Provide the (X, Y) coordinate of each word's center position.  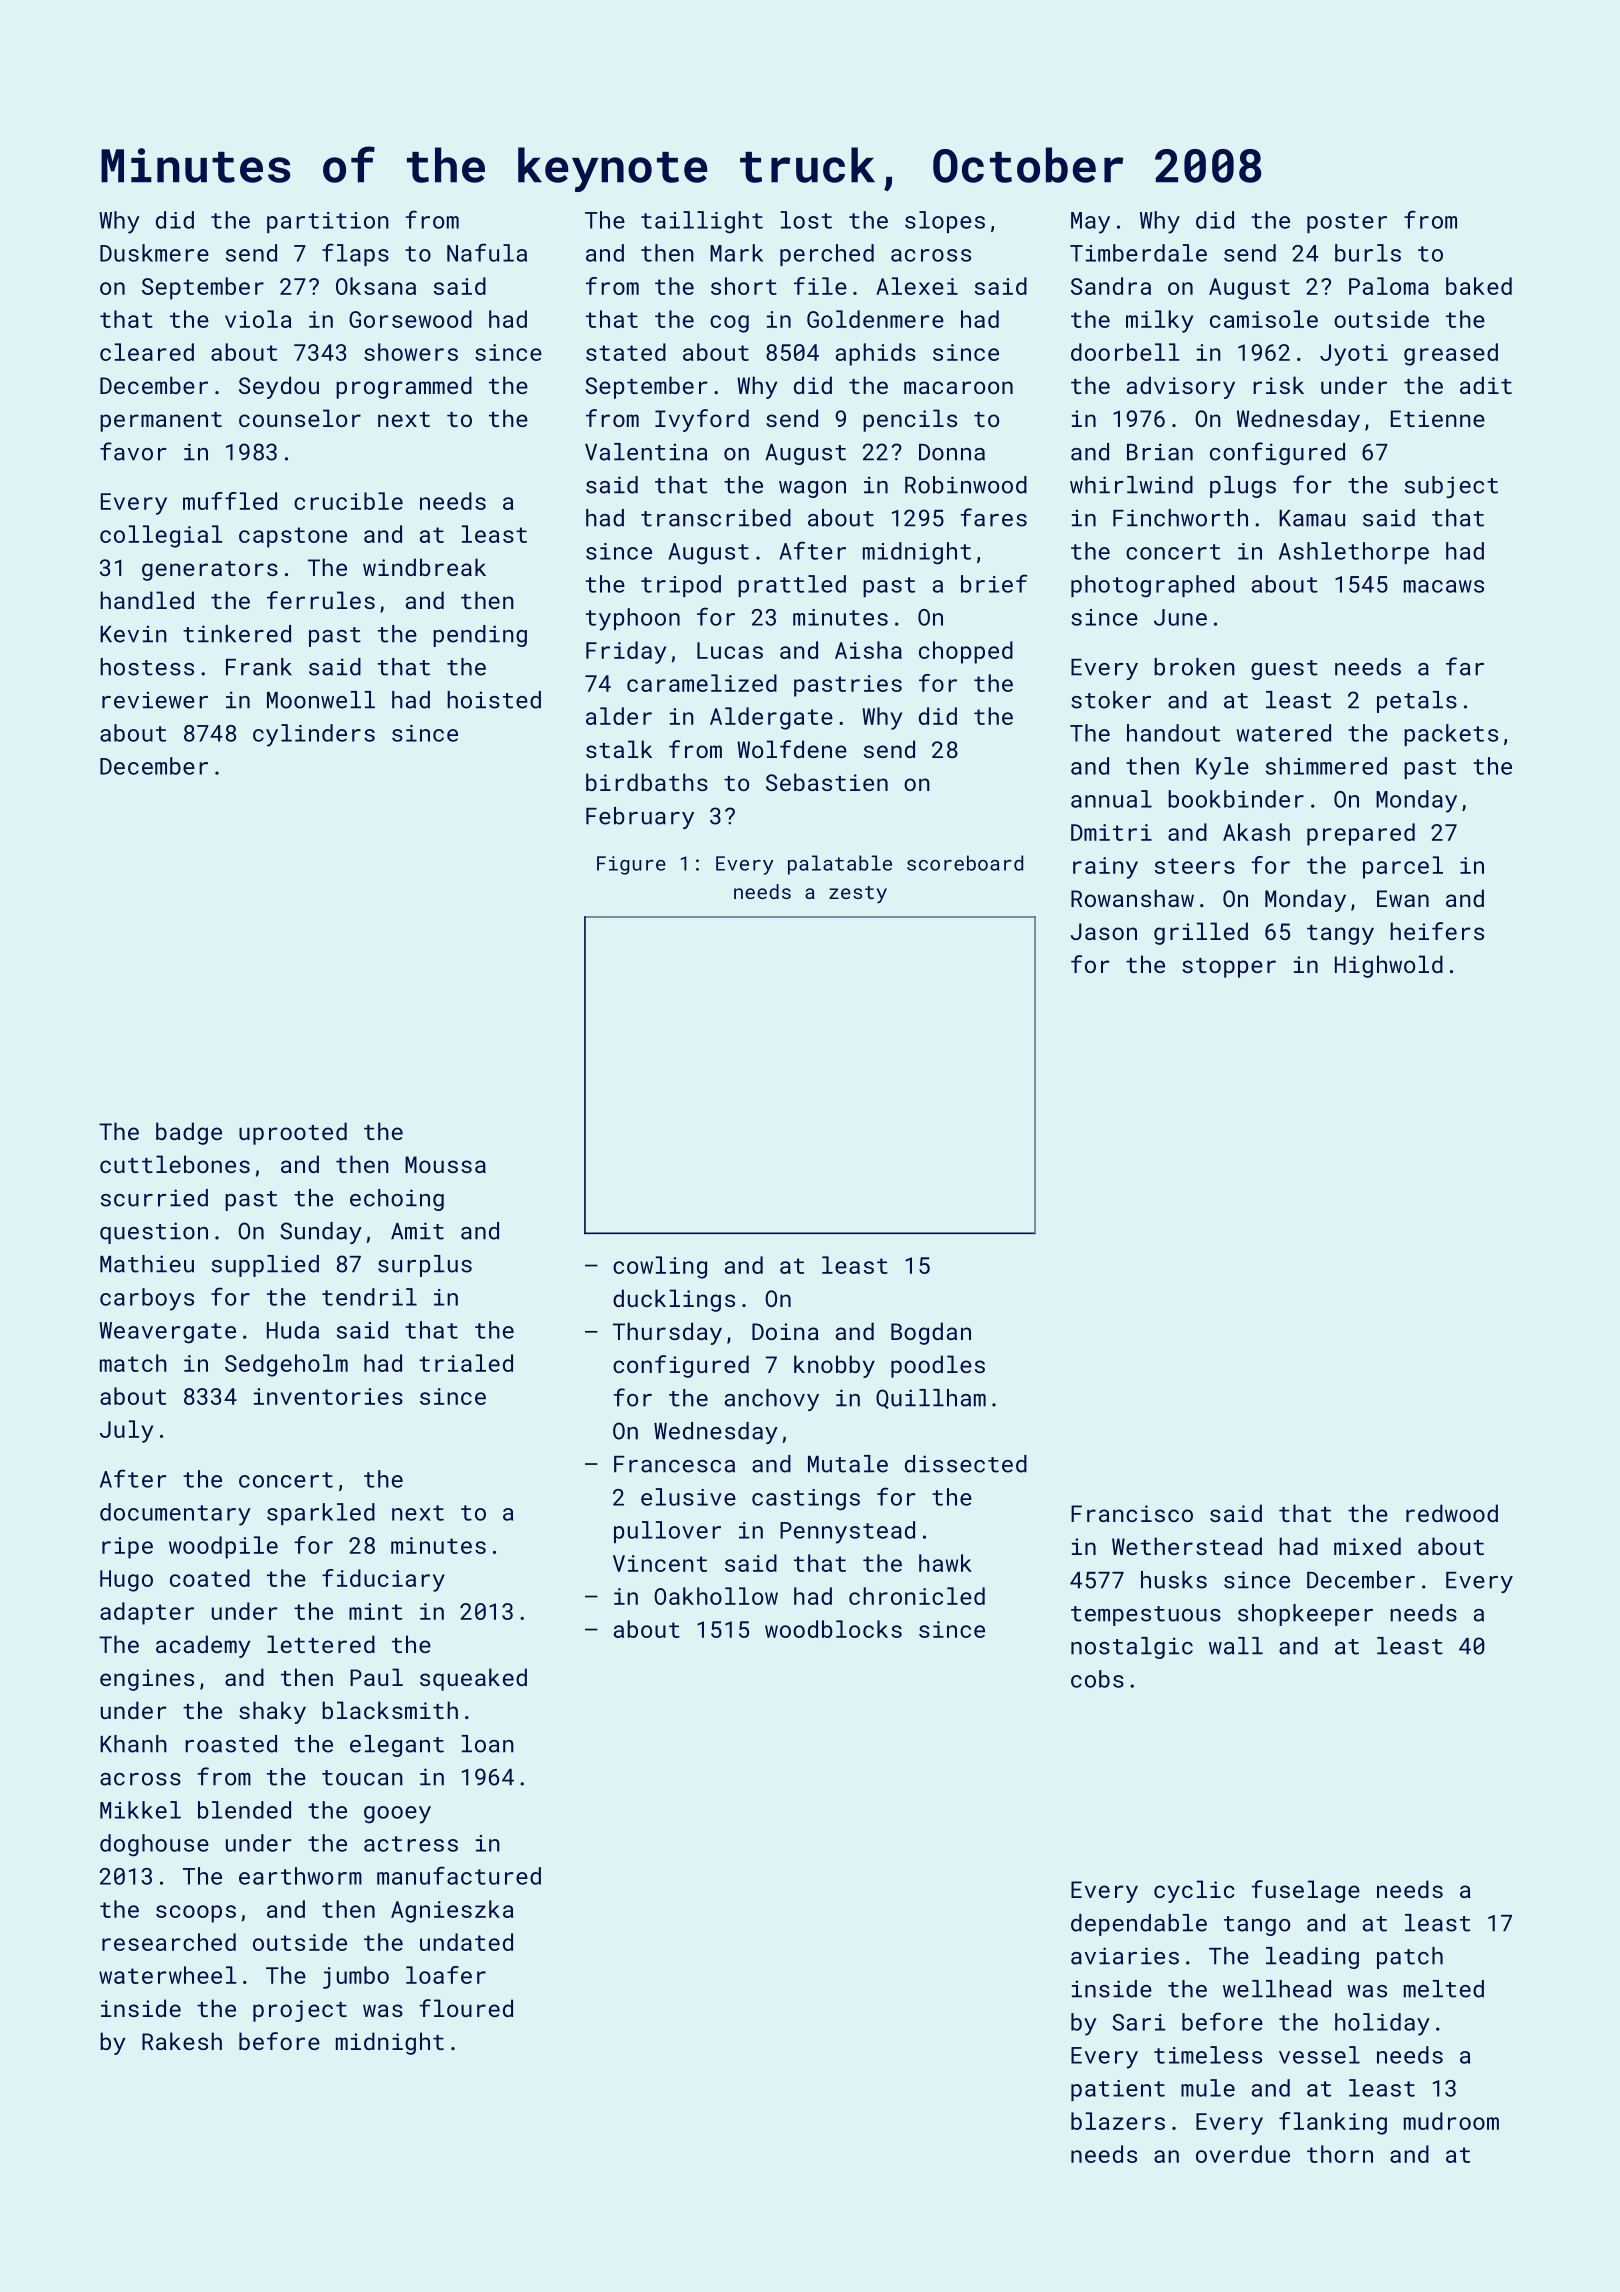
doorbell (1125, 352)
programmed (404, 387)
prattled (792, 586)
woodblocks (833, 1629)
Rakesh (182, 2041)
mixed (1367, 1546)
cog (729, 324)
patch (1410, 1958)
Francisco (1132, 1513)
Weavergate (167, 1333)
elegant (397, 1746)
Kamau (1312, 518)
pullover (667, 1532)
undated (466, 1942)
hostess (147, 667)
